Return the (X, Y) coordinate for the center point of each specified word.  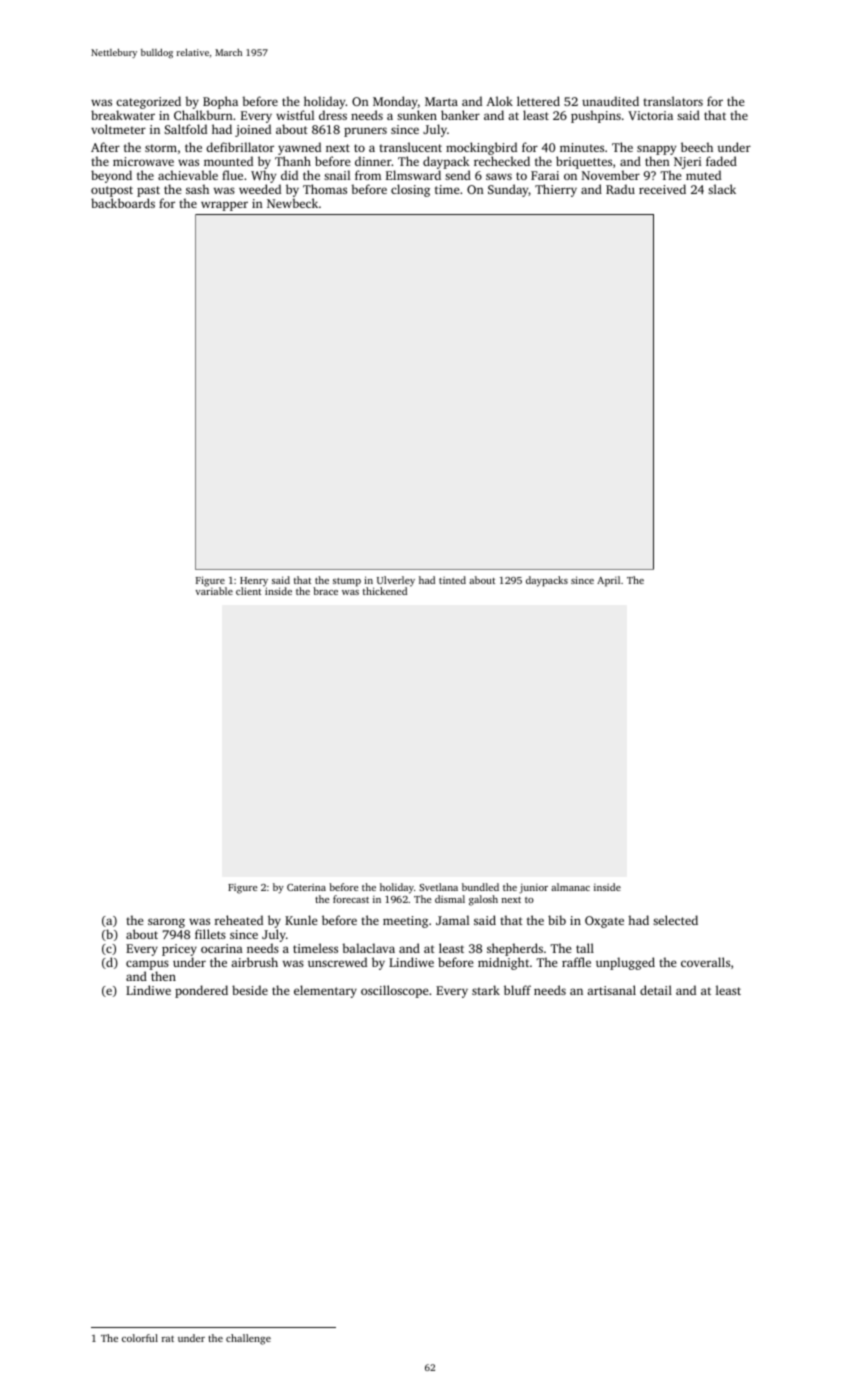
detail (656, 990)
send (458, 175)
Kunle (301, 920)
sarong (166, 923)
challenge (248, 1339)
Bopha (220, 102)
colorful (140, 1338)
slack (722, 189)
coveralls (705, 962)
